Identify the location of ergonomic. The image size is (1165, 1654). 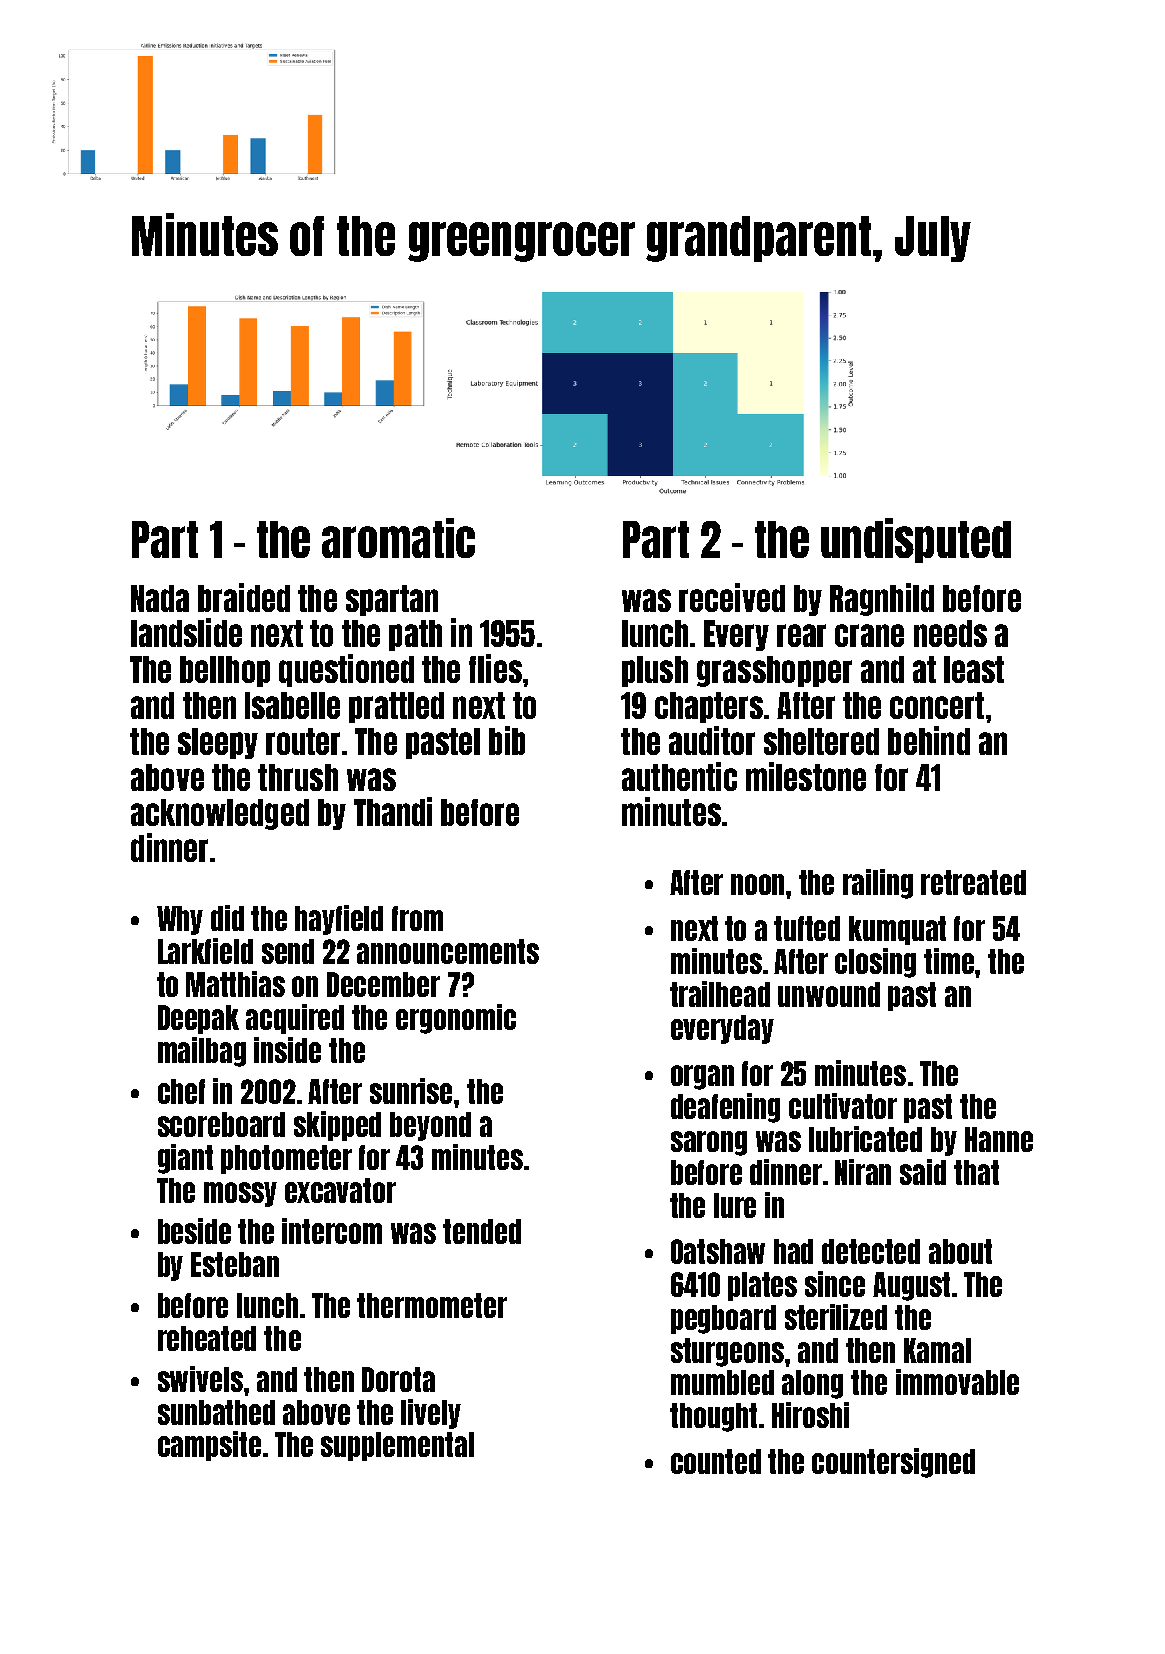
(456, 1019).
